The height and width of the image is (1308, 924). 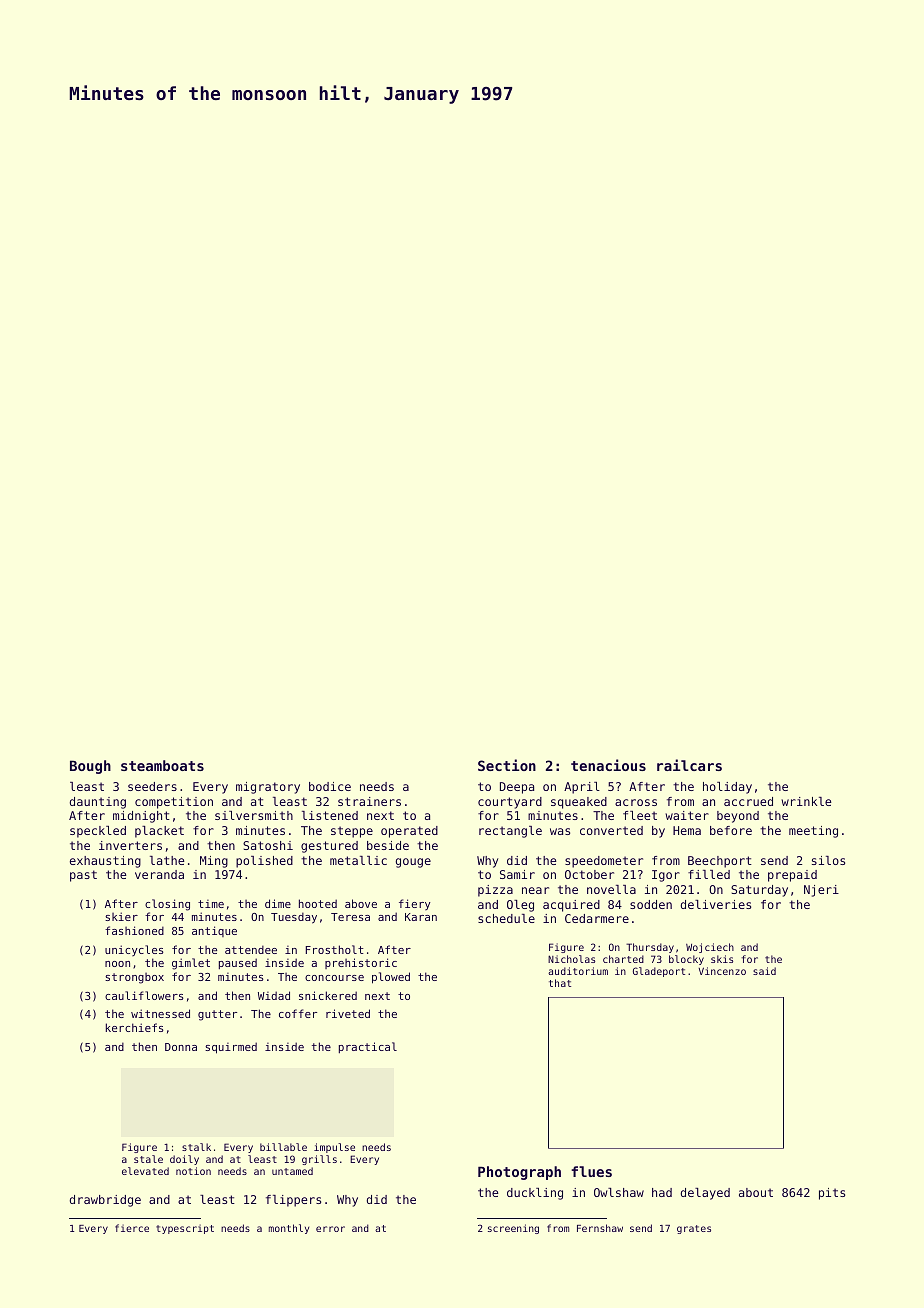 I want to click on deliveries, so click(x=715, y=904).
